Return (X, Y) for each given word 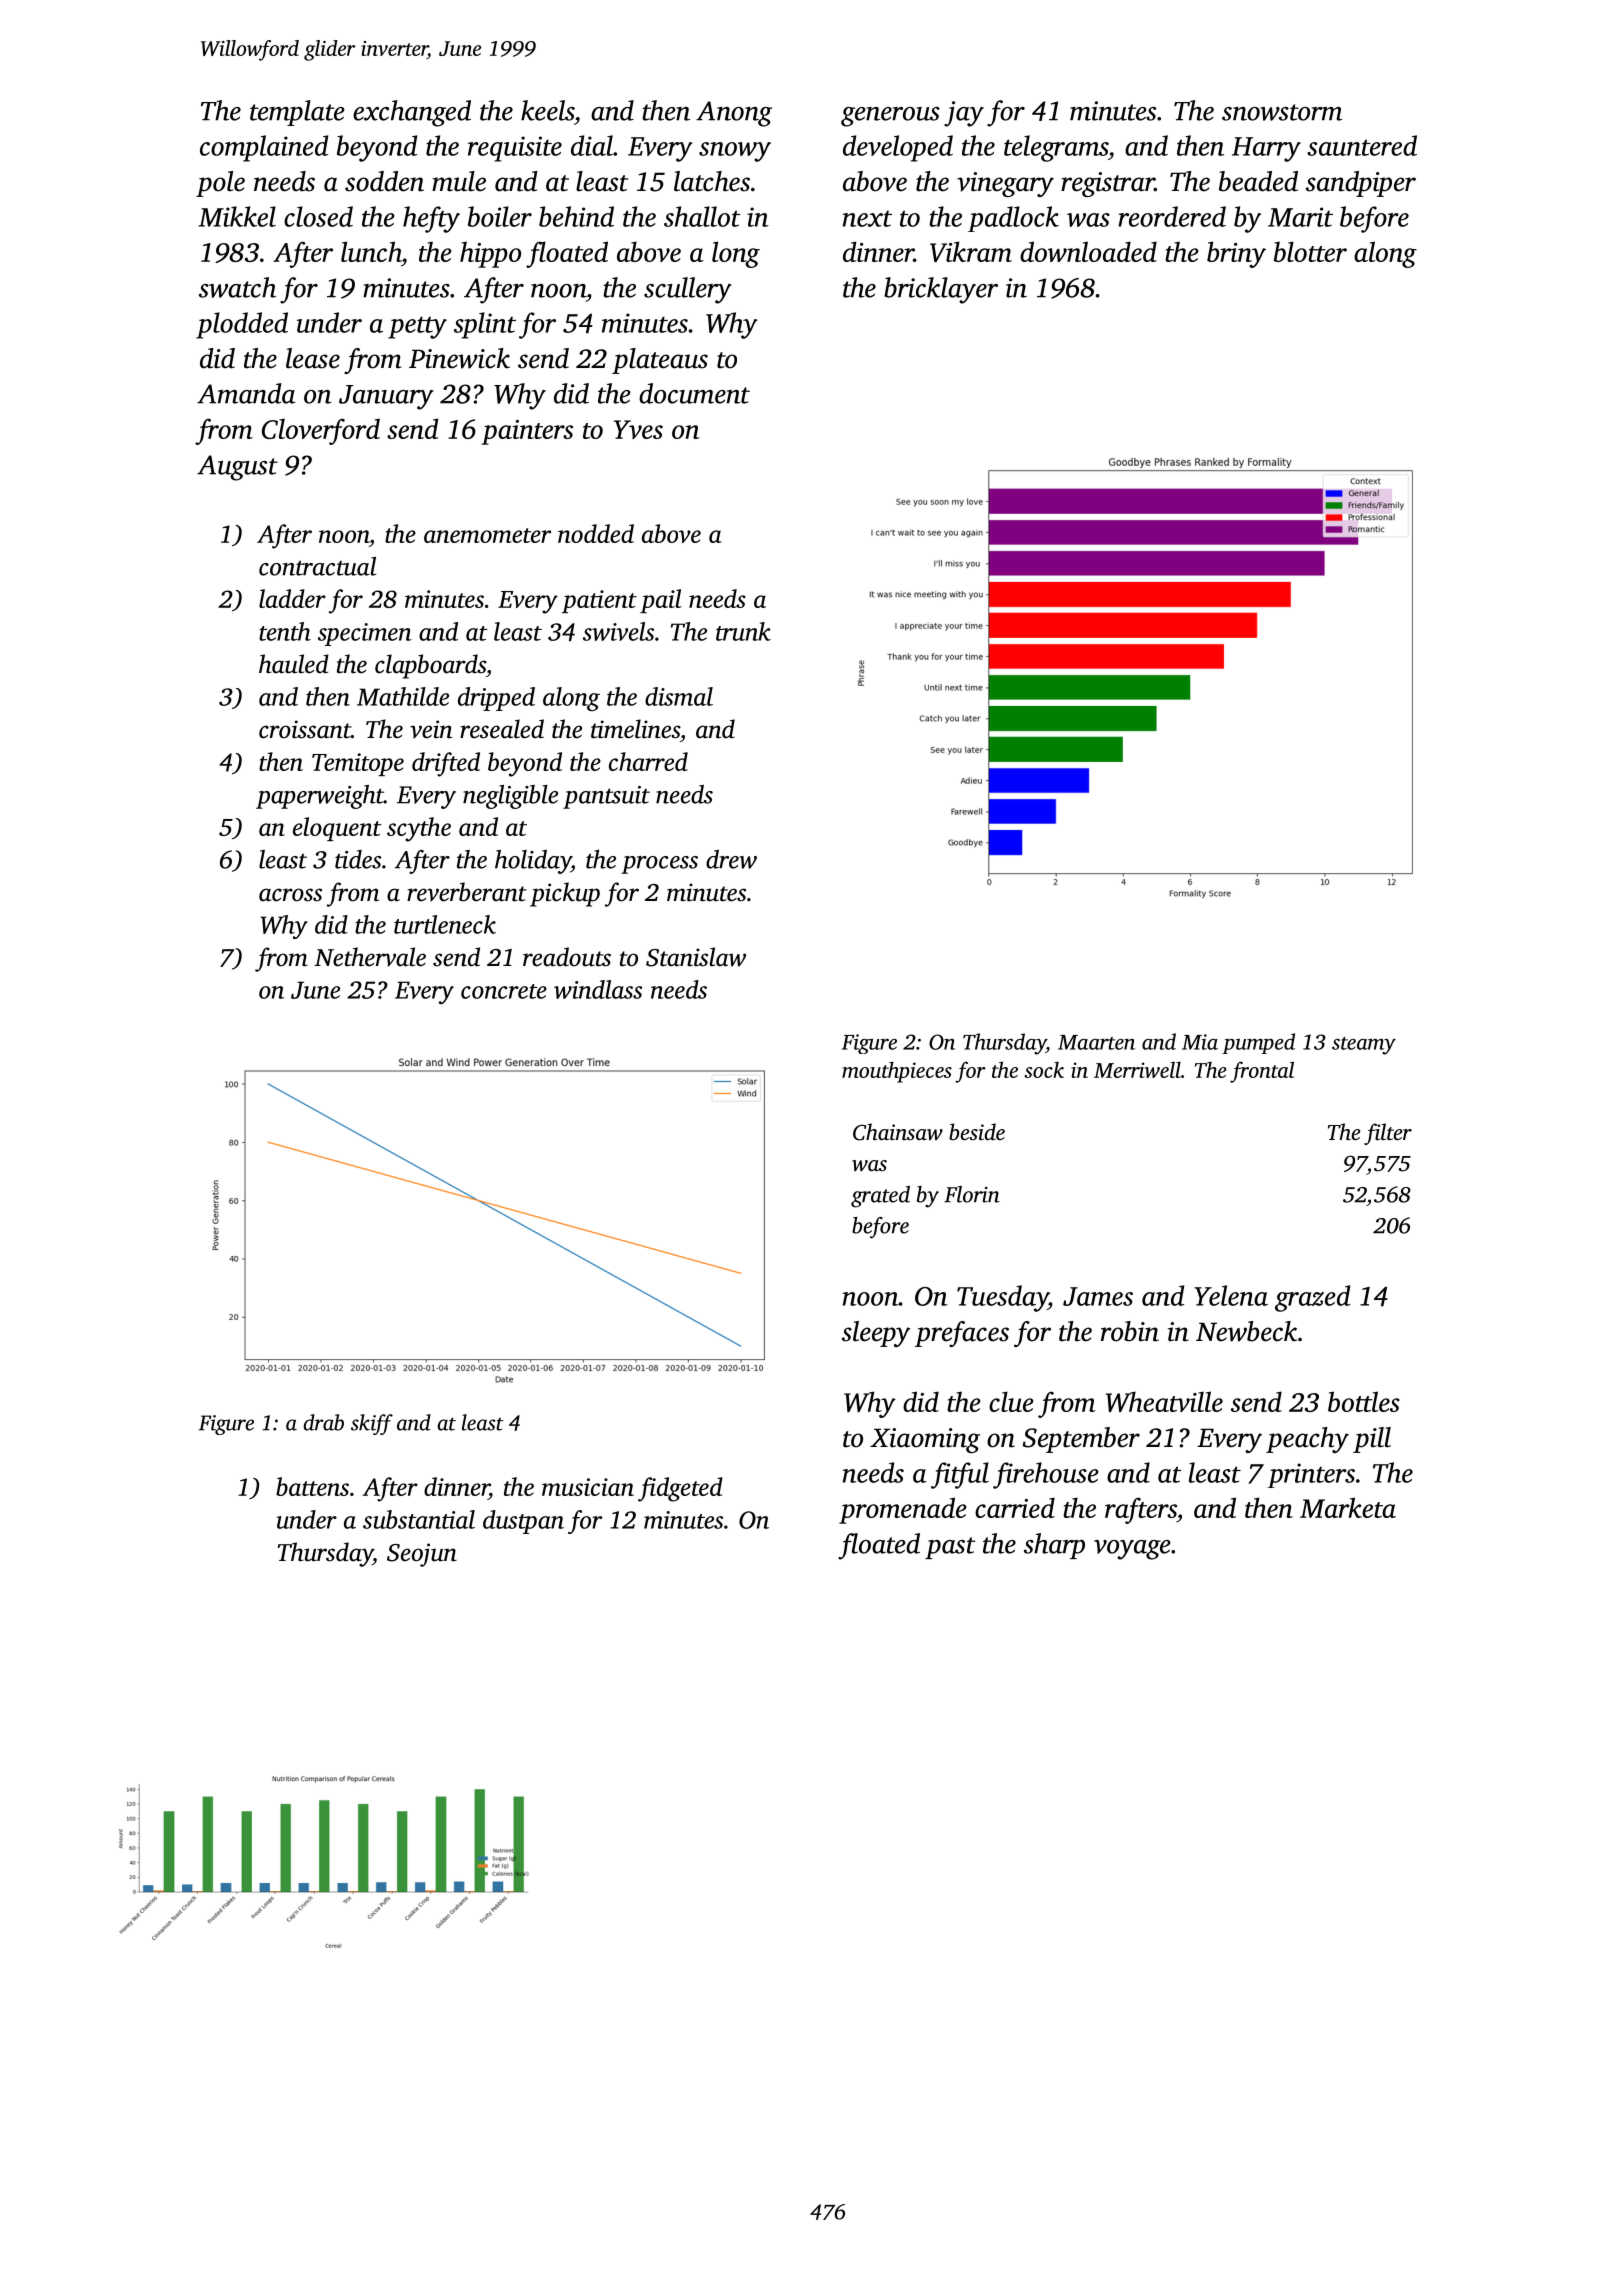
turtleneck (445, 924)
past (950, 1548)
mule (459, 181)
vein (431, 729)
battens (312, 1486)
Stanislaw (696, 957)
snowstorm (1282, 112)
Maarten (1096, 1042)
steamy (1364, 1046)
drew (731, 859)
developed (898, 148)
